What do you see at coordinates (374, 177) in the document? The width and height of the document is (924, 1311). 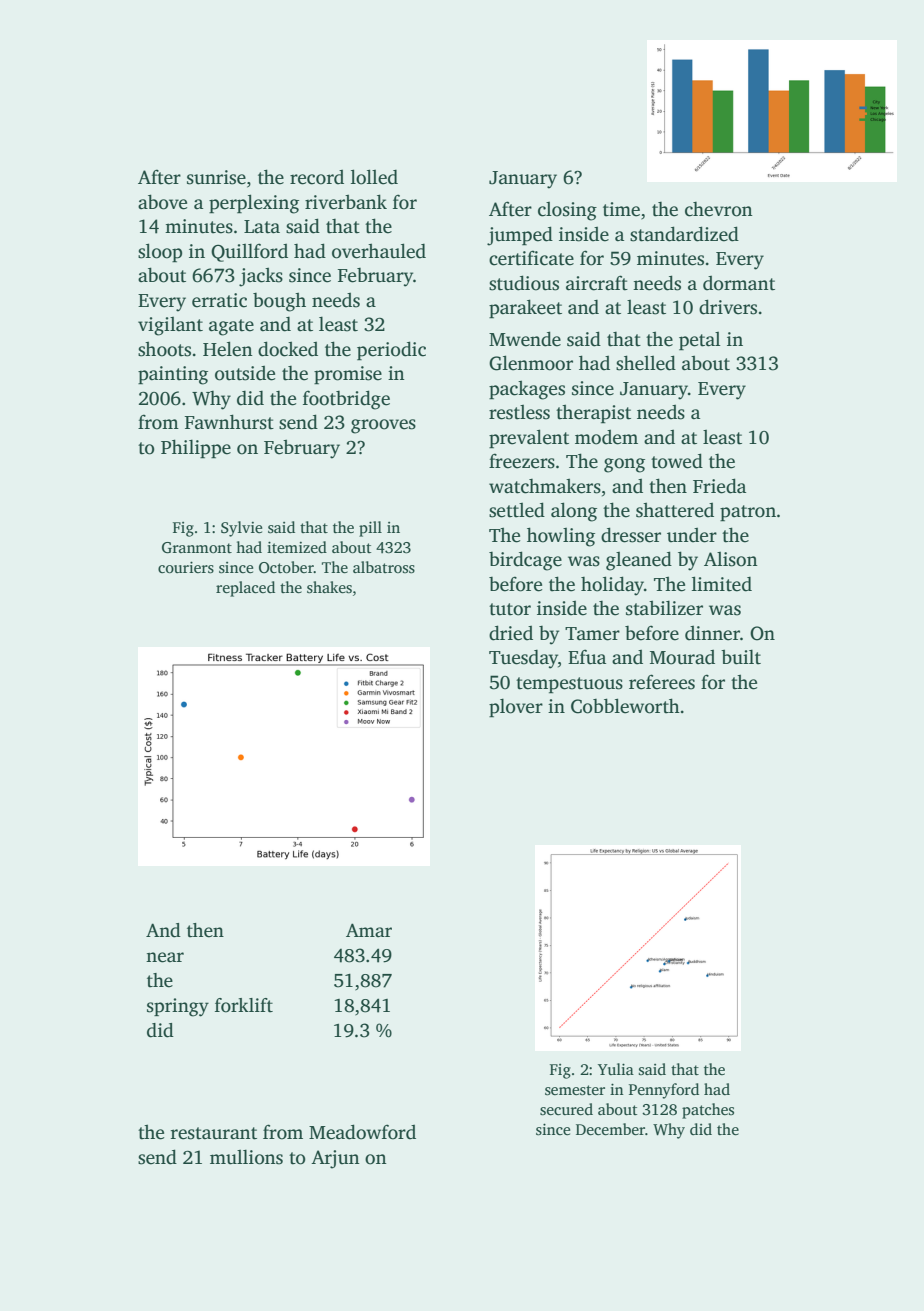 I see `lolled` at bounding box center [374, 177].
